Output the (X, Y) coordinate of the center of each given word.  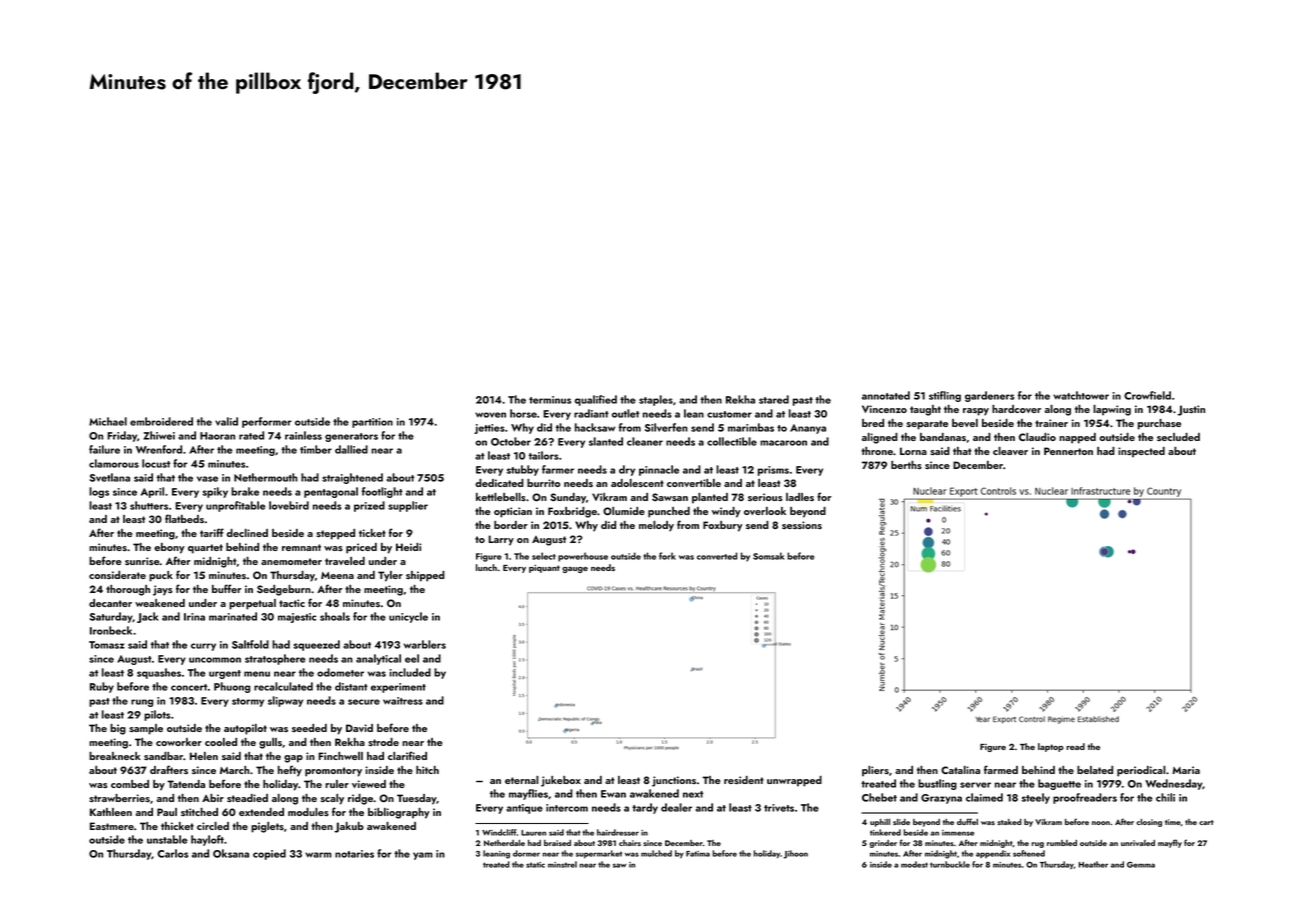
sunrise (142, 561)
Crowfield (1147, 395)
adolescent (637, 483)
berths (906, 465)
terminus (550, 400)
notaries (354, 854)
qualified (596, 400)
